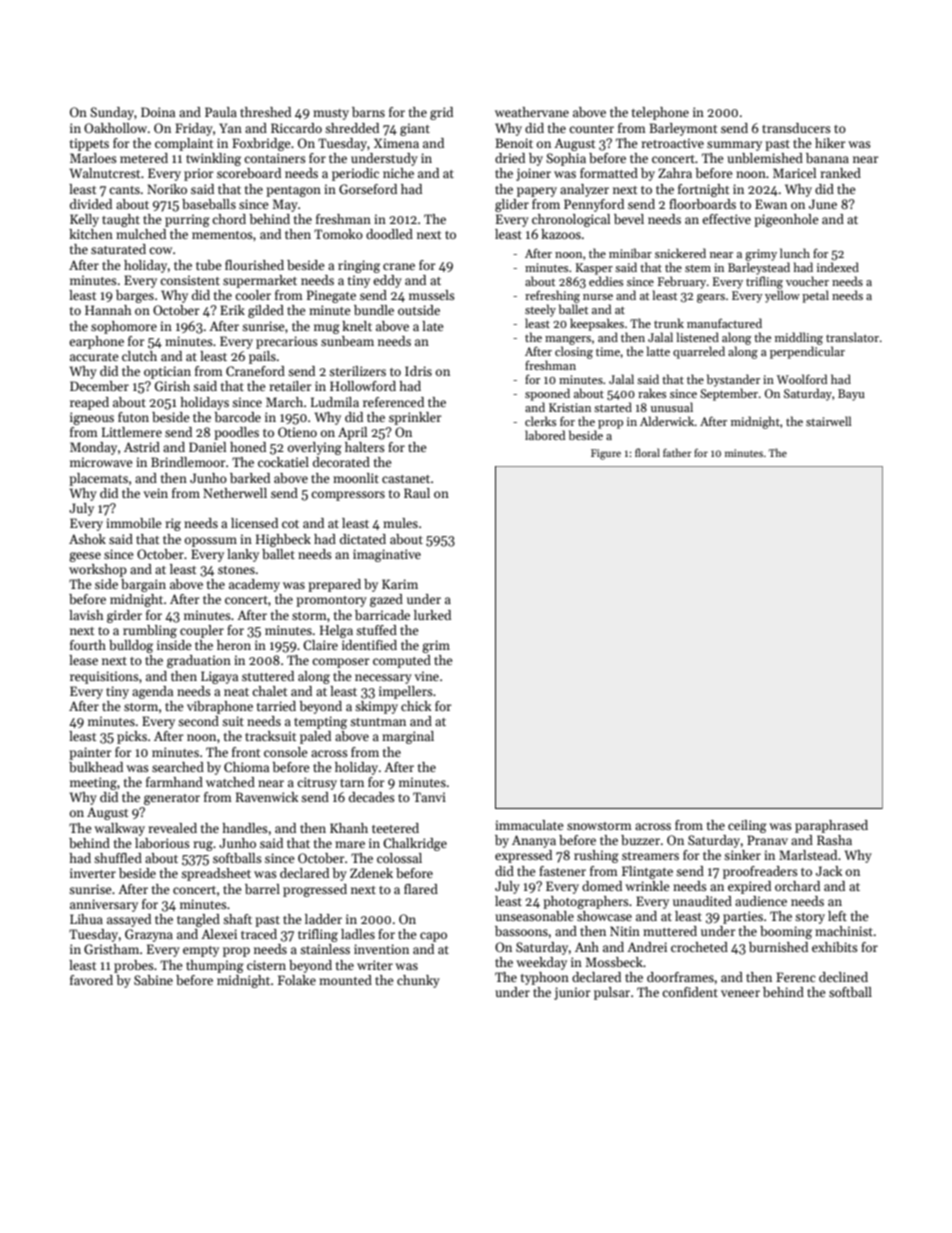 This screenshot has width=952, height=1233. I want to click on Sunday, so click(112, 113).
